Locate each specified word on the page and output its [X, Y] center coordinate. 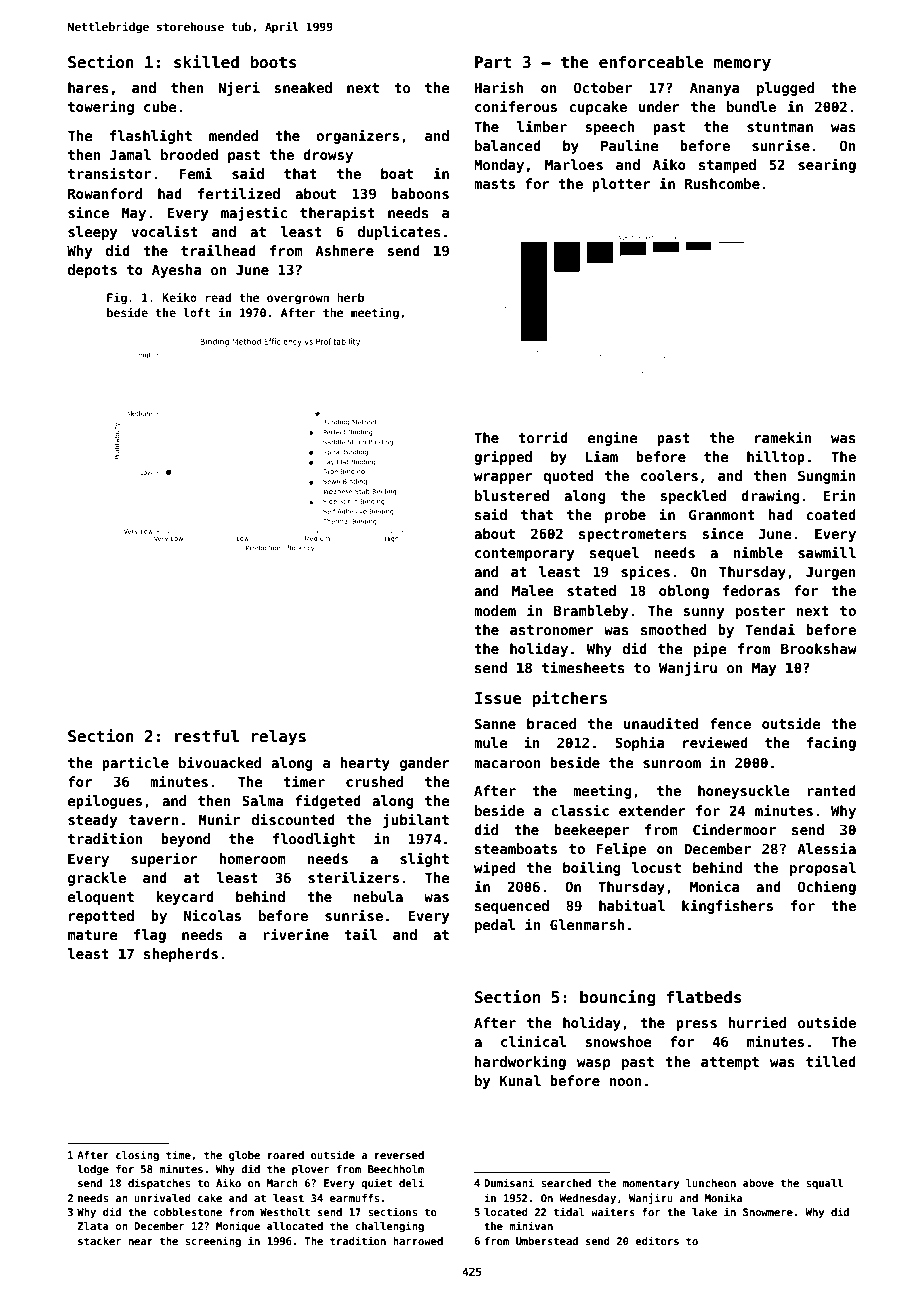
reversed [399, 1155]
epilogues [105, 801]
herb [350, 297]
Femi [196, 173]
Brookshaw [819, 648]
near [141, 1242]
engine [612, 438]
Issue [498, 698]
